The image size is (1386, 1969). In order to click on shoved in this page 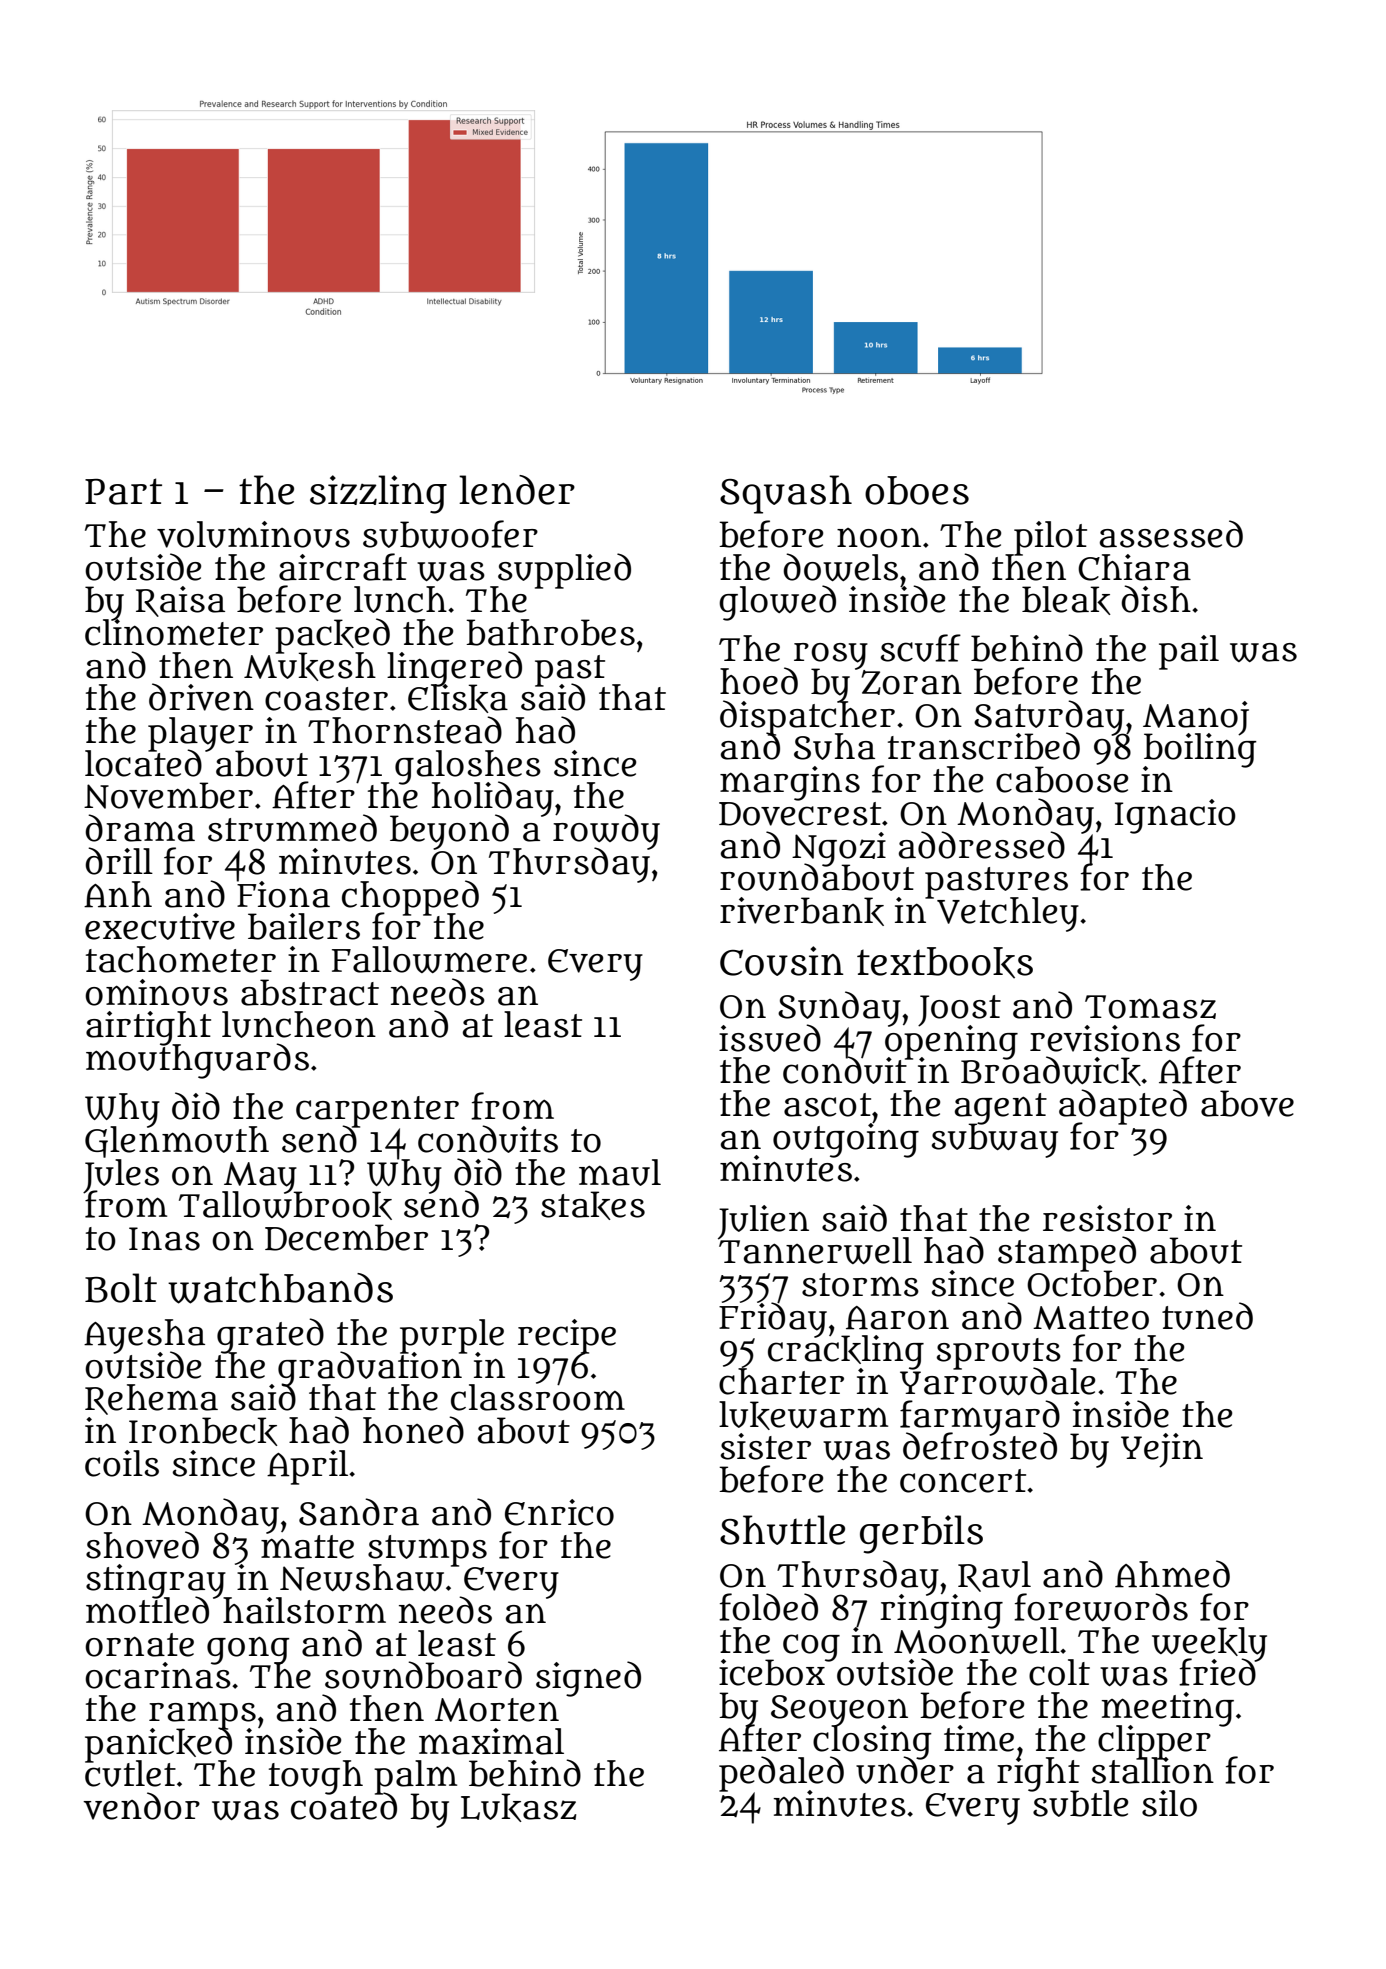, I will do `click(142, 1545)`.
